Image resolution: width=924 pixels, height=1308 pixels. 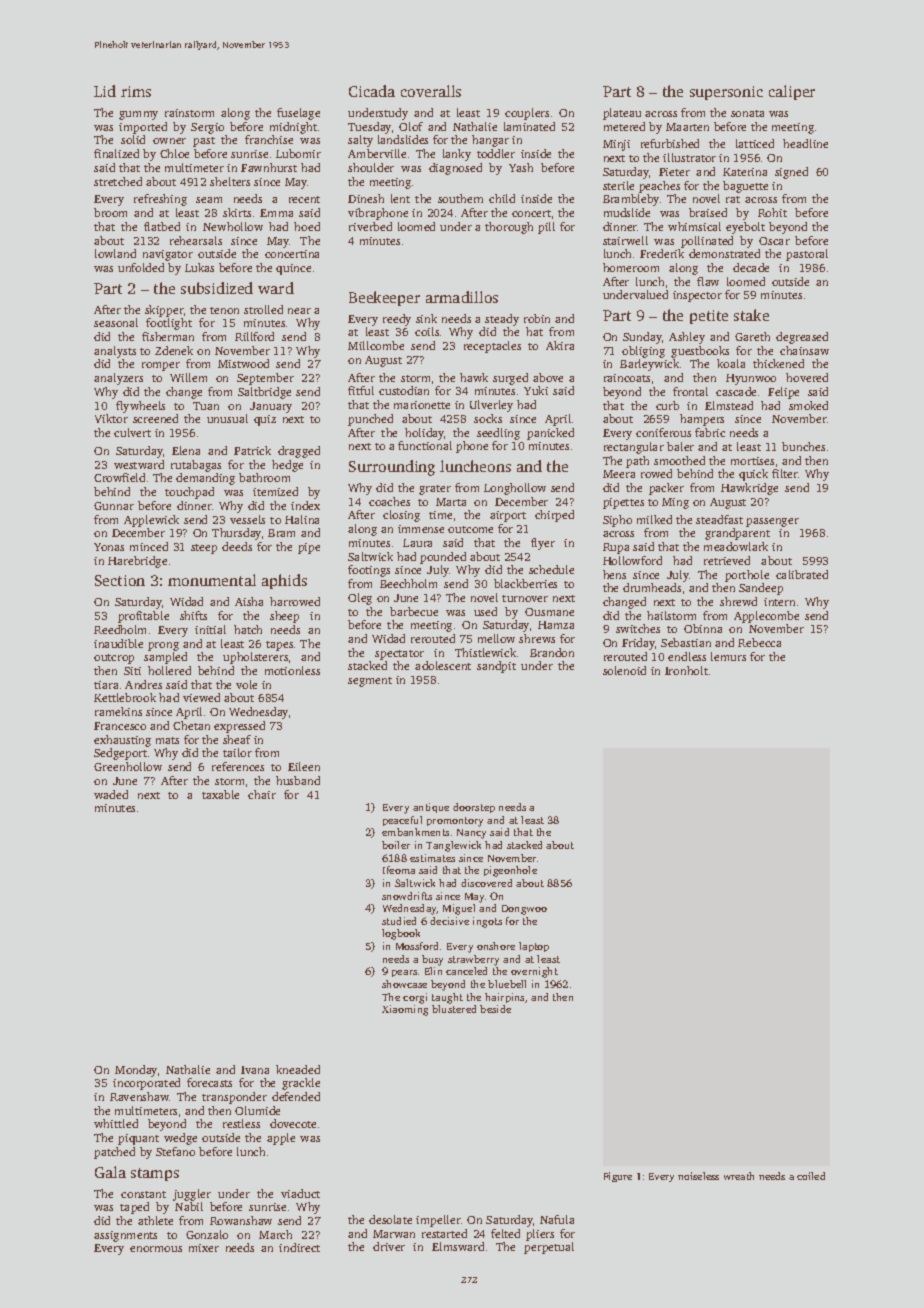 I want to click on Section, so click(x=120, y=580).
